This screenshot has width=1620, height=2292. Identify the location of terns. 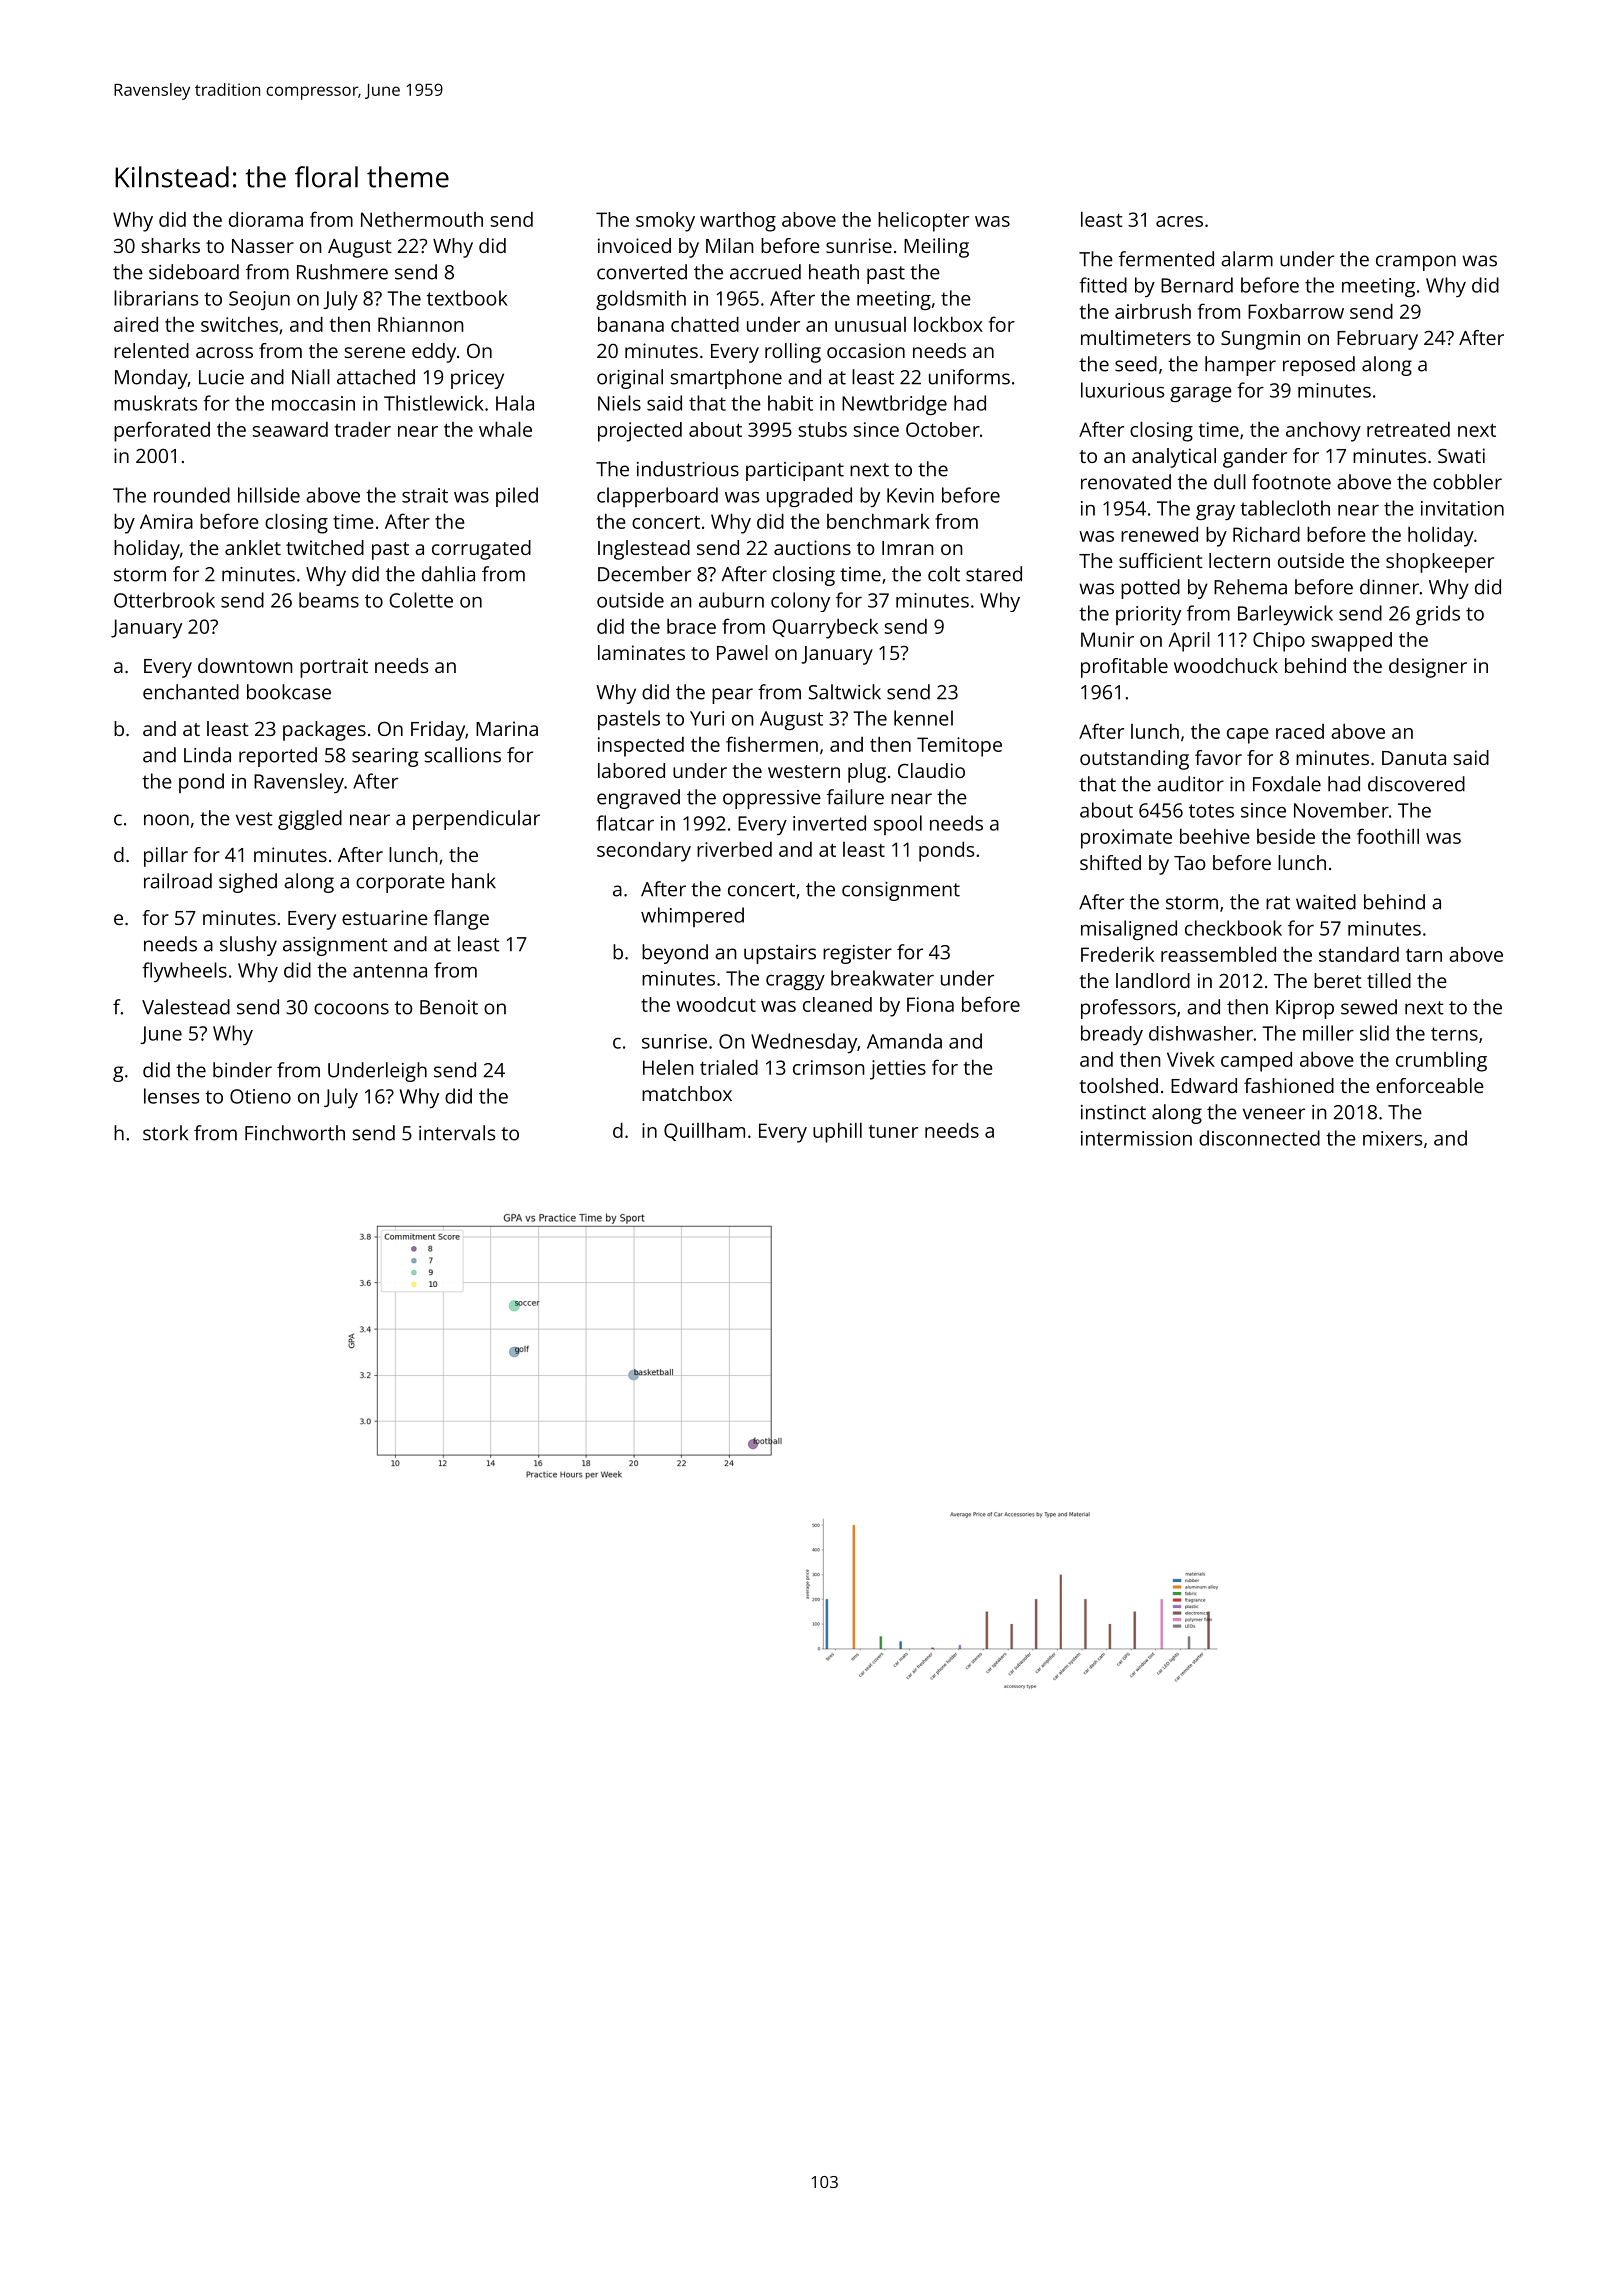
(1454, 1034).
